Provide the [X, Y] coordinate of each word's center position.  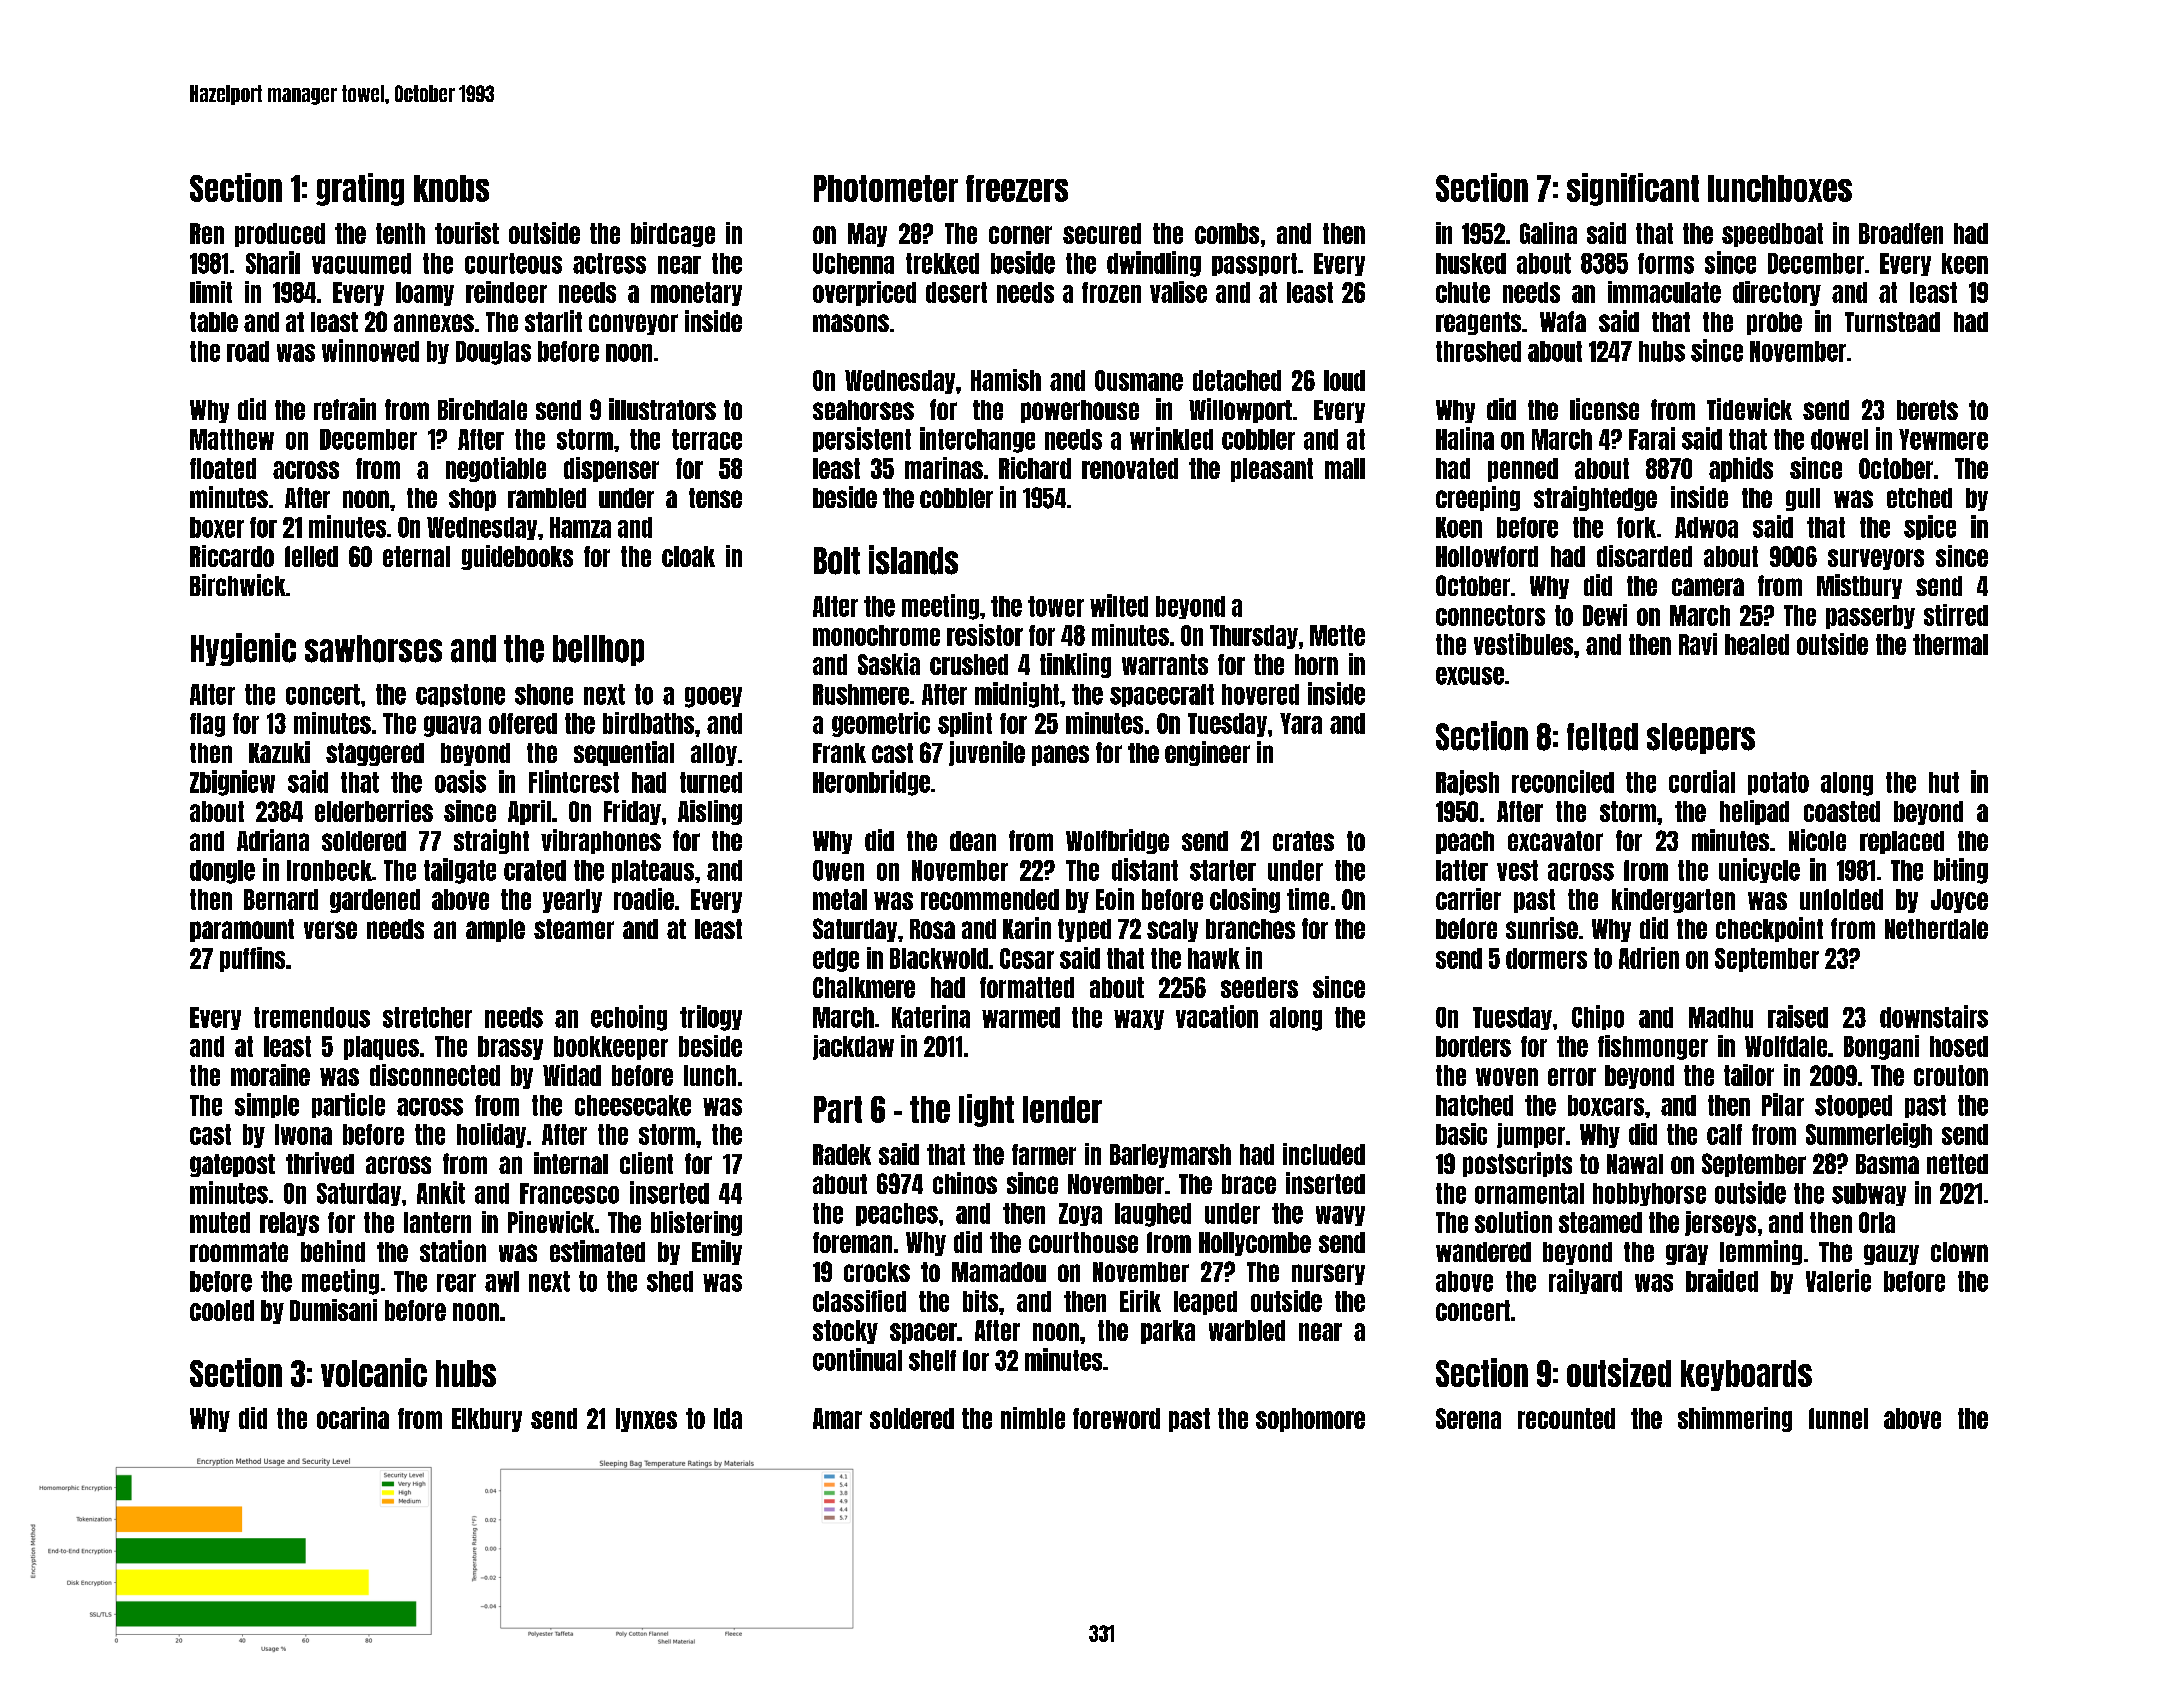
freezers [1017, 188]
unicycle [1759, 870]
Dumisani [333, 1310]
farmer [1044, 1154]
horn [1316, 664]
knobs [451, 188]
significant [1633, 189]
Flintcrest [574, 781]
